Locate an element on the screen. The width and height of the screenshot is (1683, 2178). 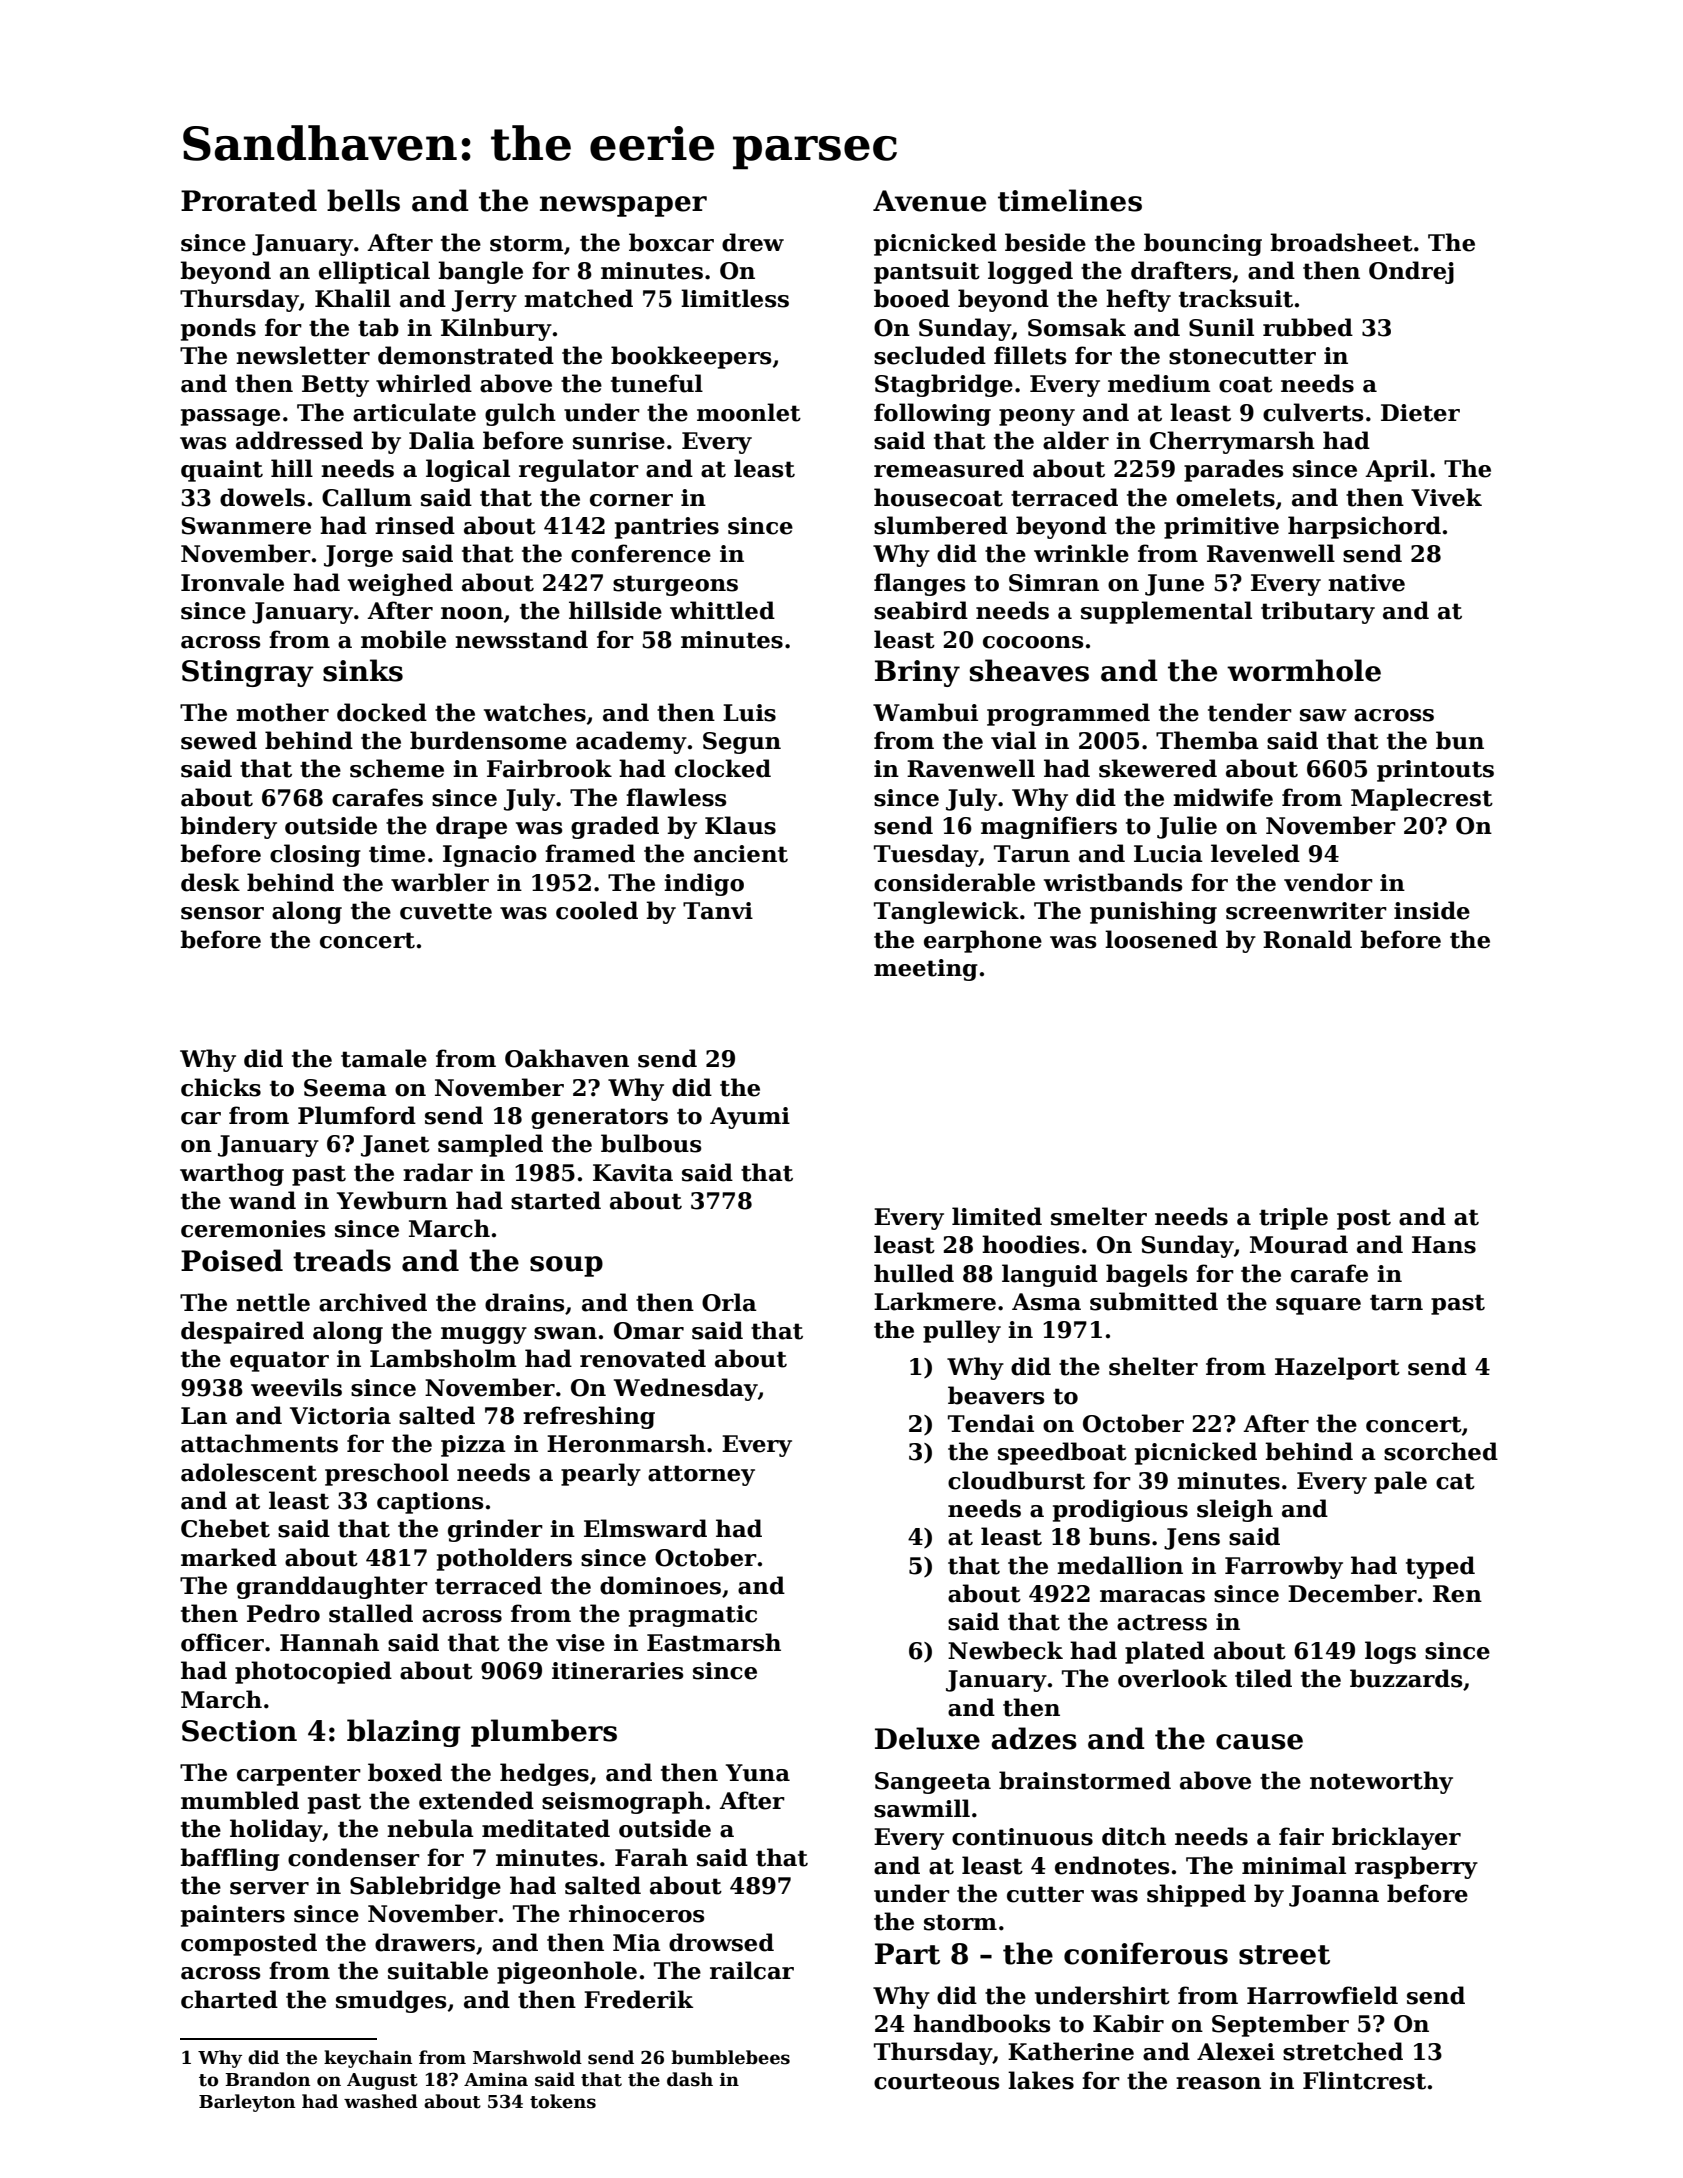
Ronald is located at coordinates (1307, 939).
